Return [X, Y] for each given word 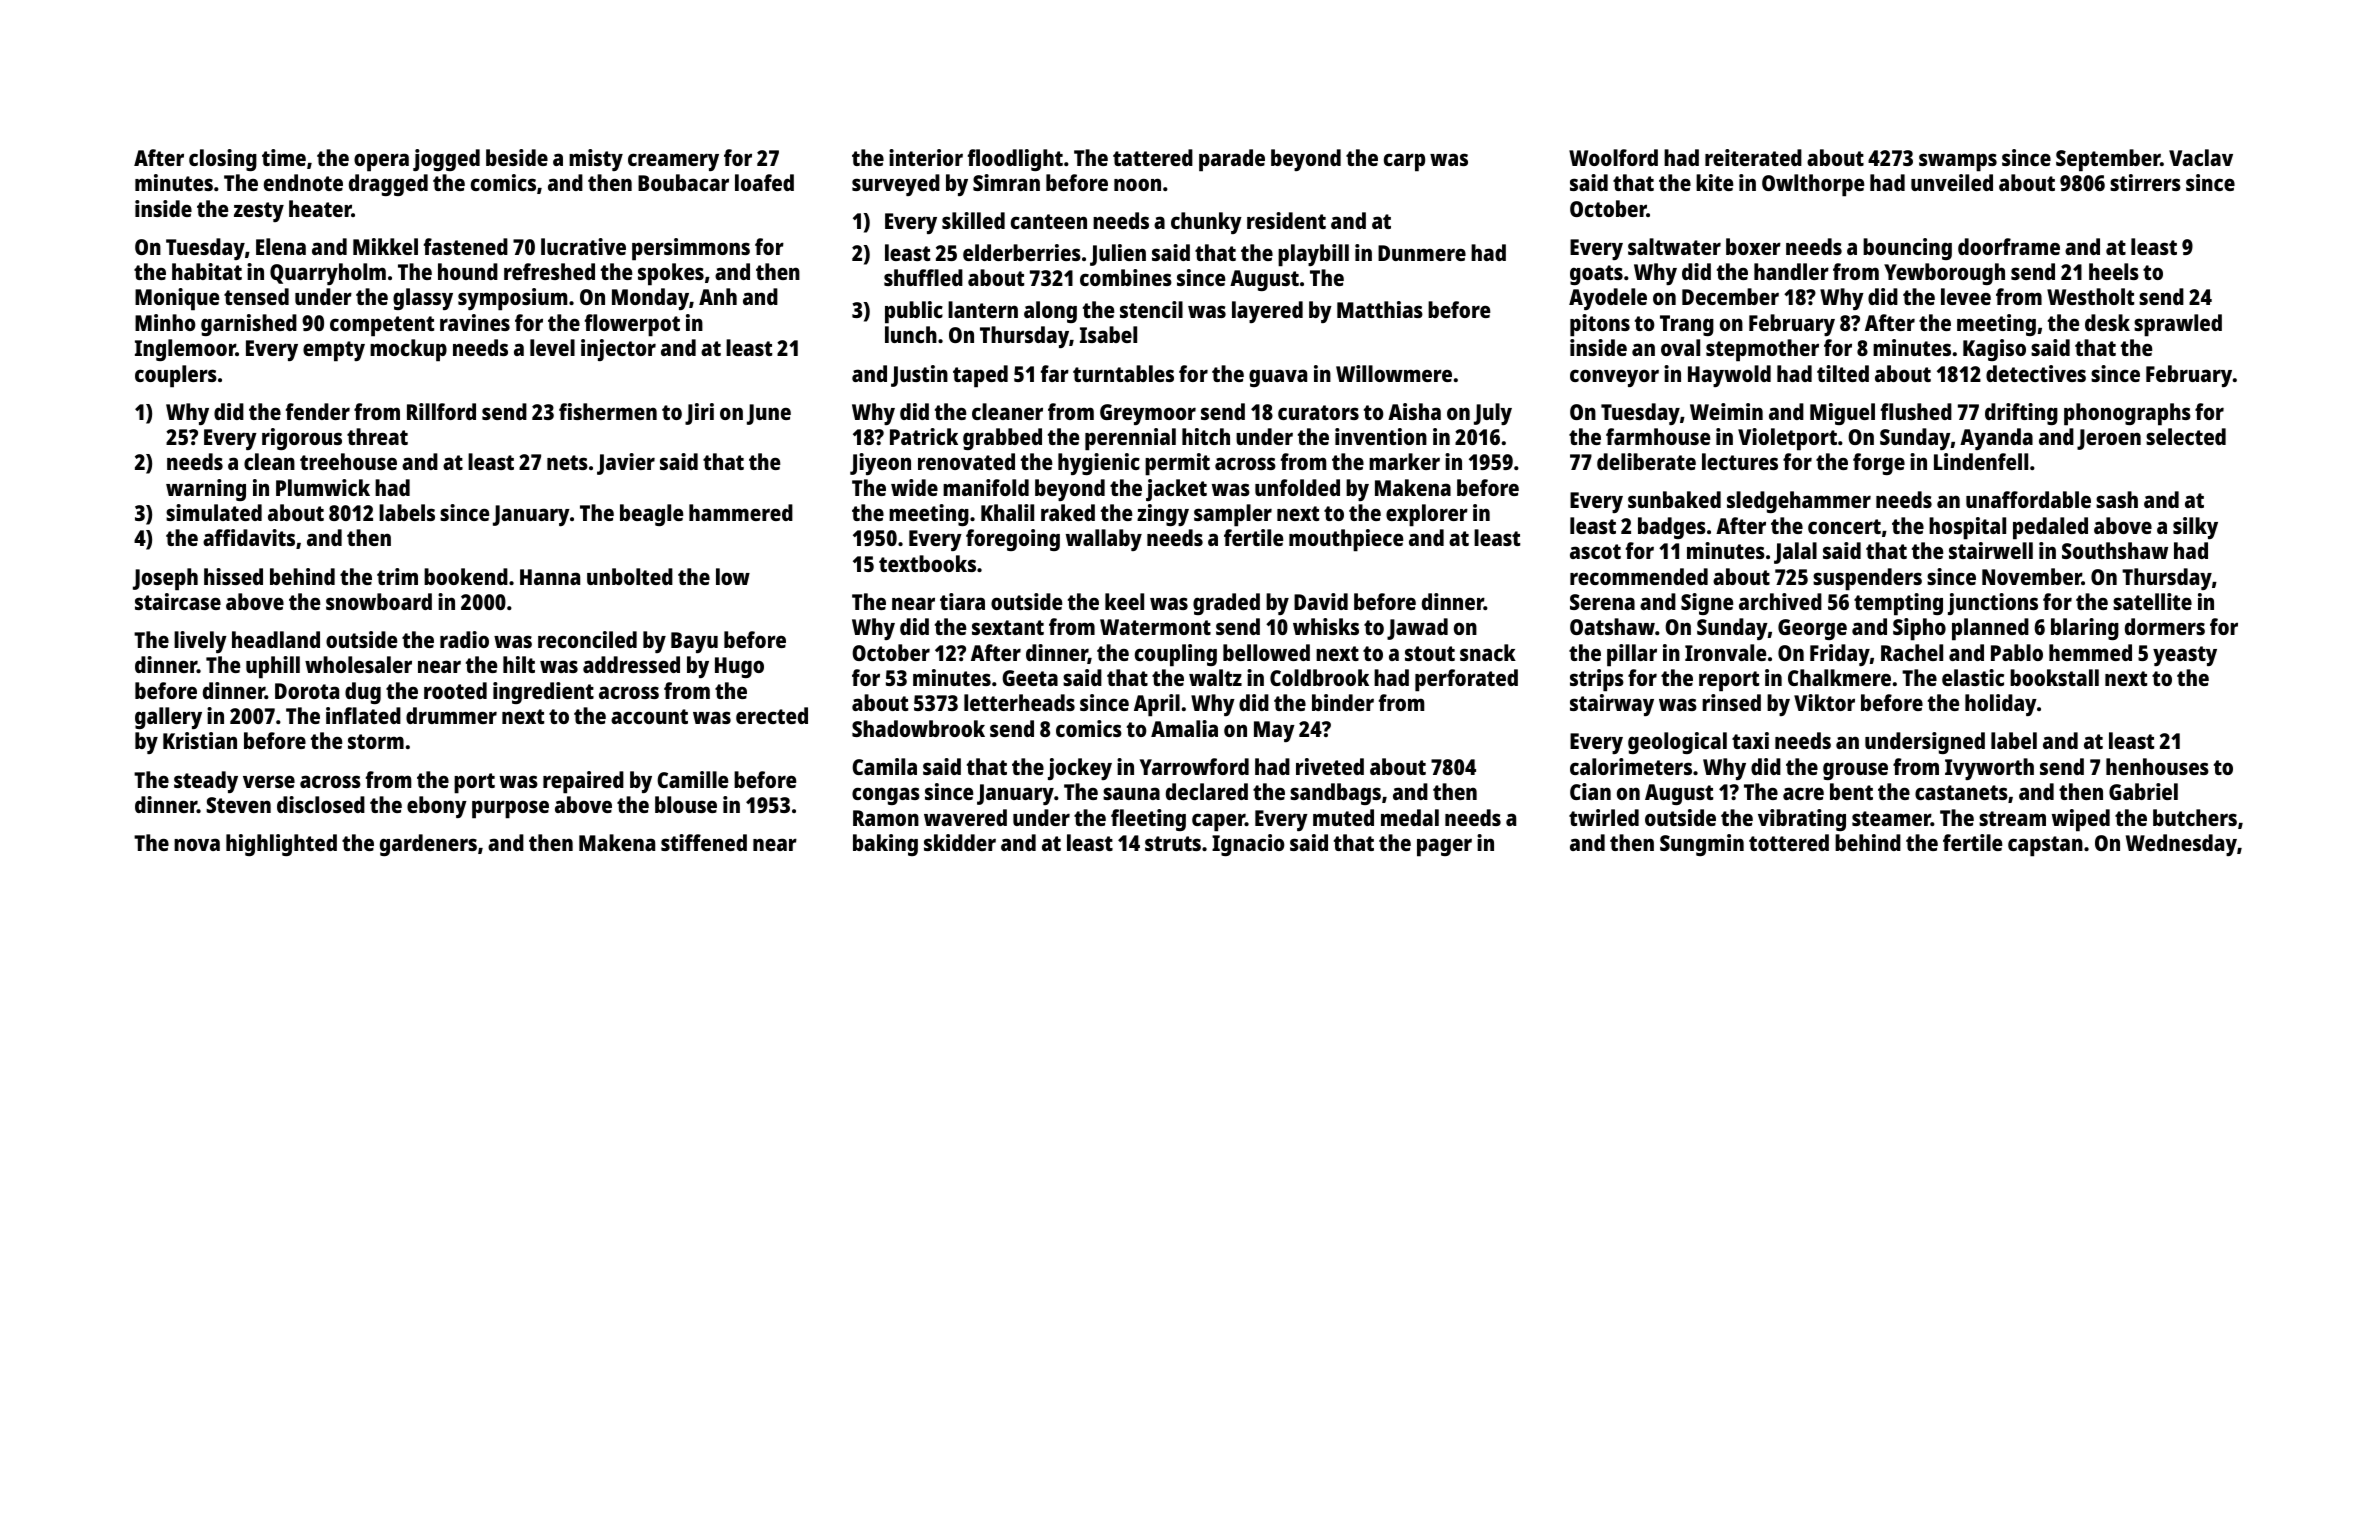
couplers [176, 376]
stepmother [1762, 350]
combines [1126, 277]
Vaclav [2201, 157]
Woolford [1613, 157]
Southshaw [2115, 550]
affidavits [249, 537]
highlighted [281, 845]
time [284, 157]
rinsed [1731, 702]
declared [1207, 791]
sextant [1008, 627]
